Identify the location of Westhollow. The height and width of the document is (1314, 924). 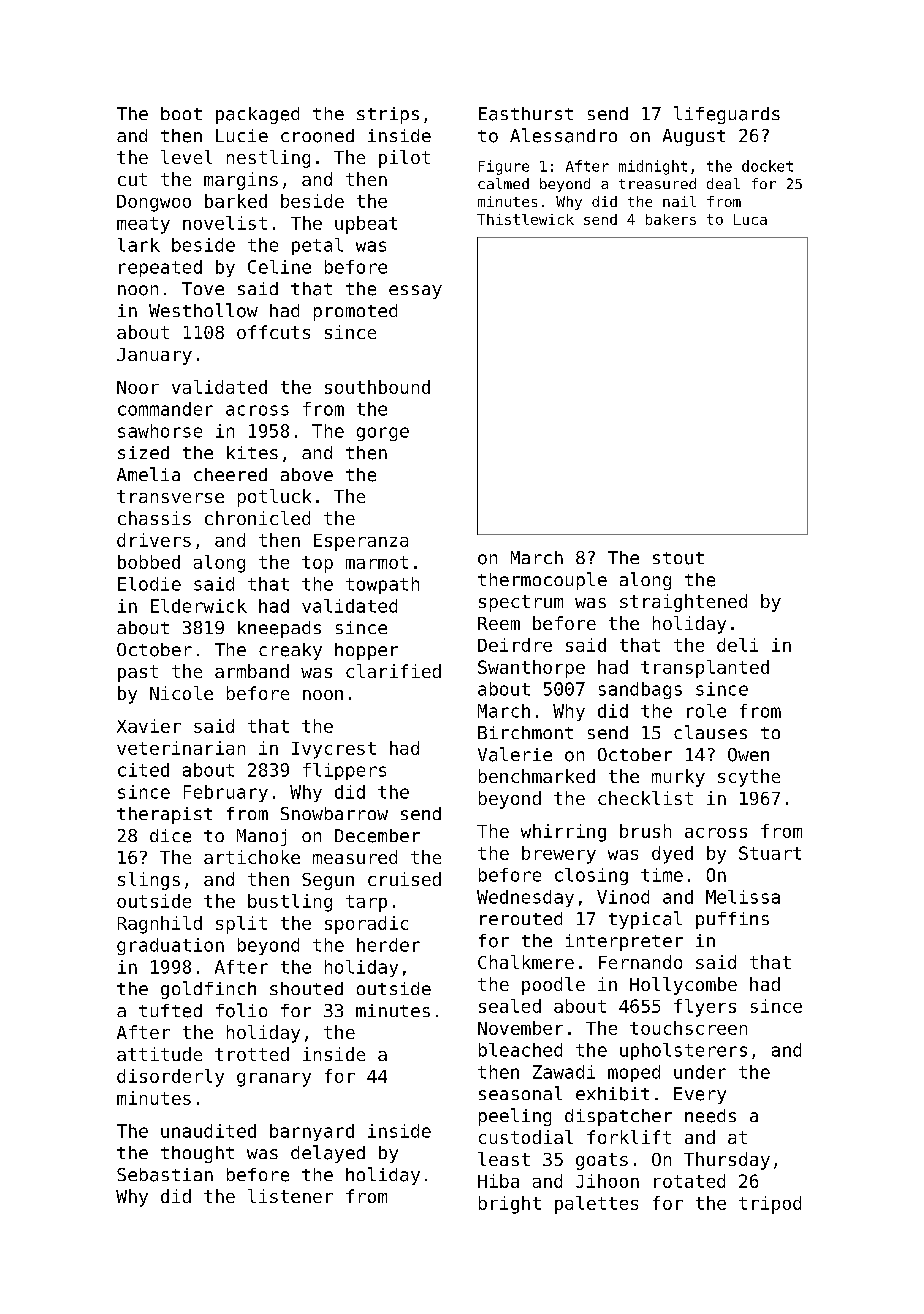
(203, 310).
